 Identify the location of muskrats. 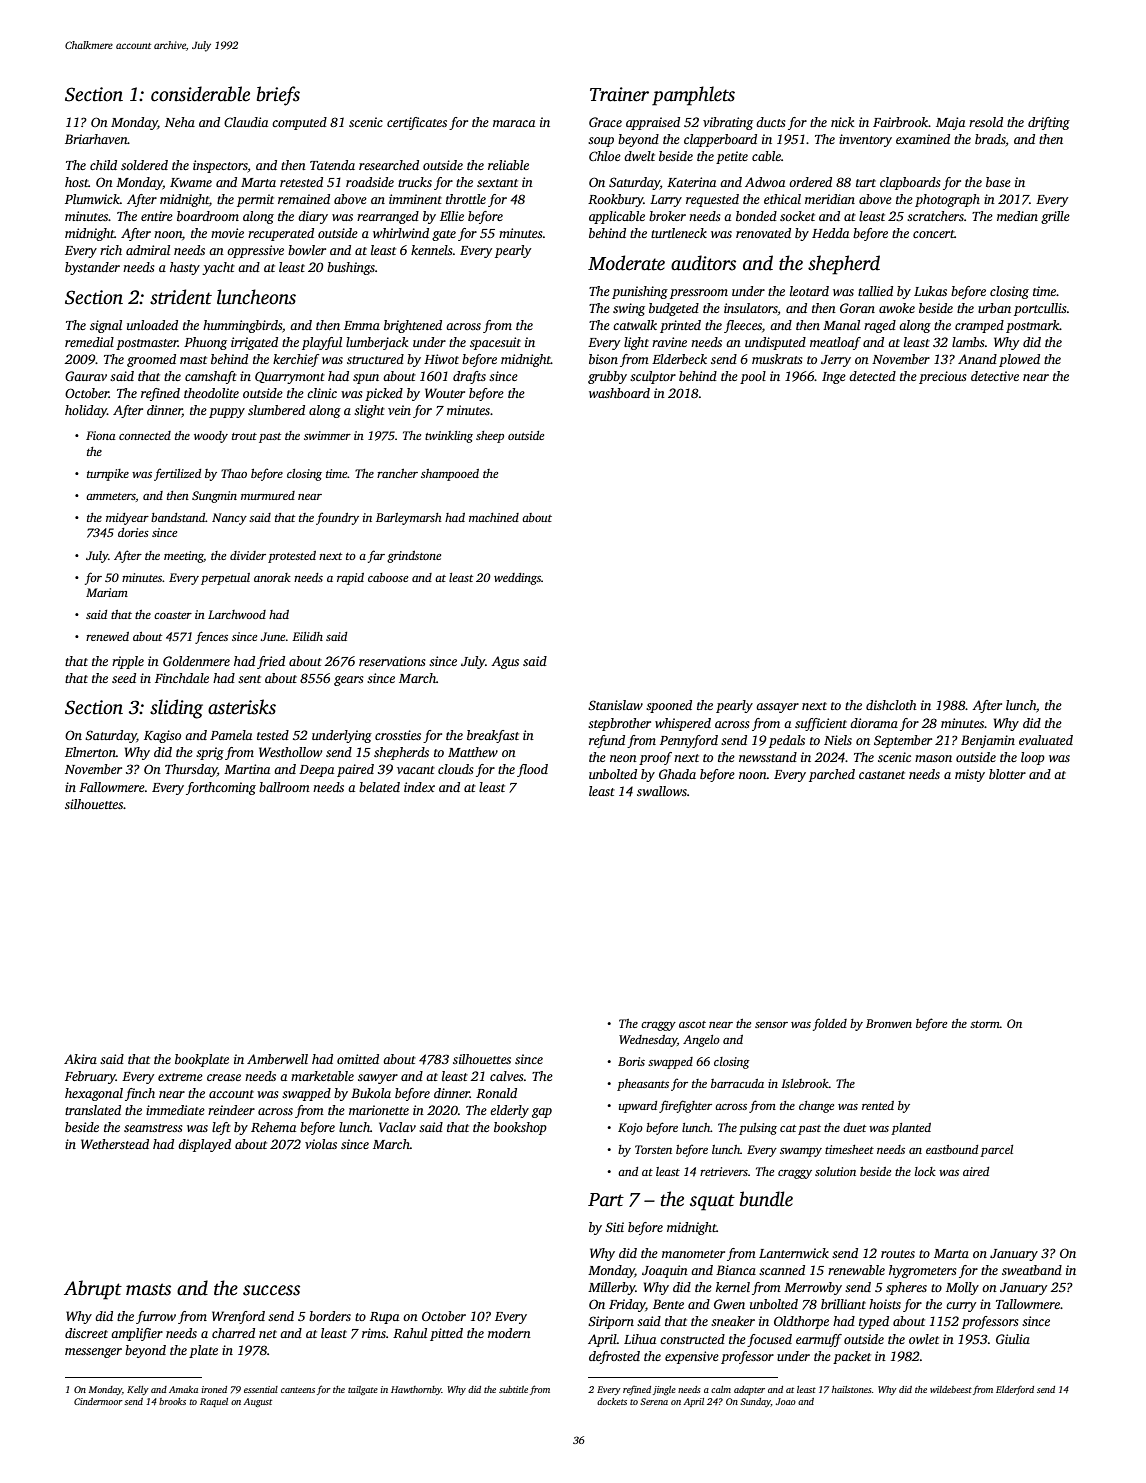
(777, 359).
